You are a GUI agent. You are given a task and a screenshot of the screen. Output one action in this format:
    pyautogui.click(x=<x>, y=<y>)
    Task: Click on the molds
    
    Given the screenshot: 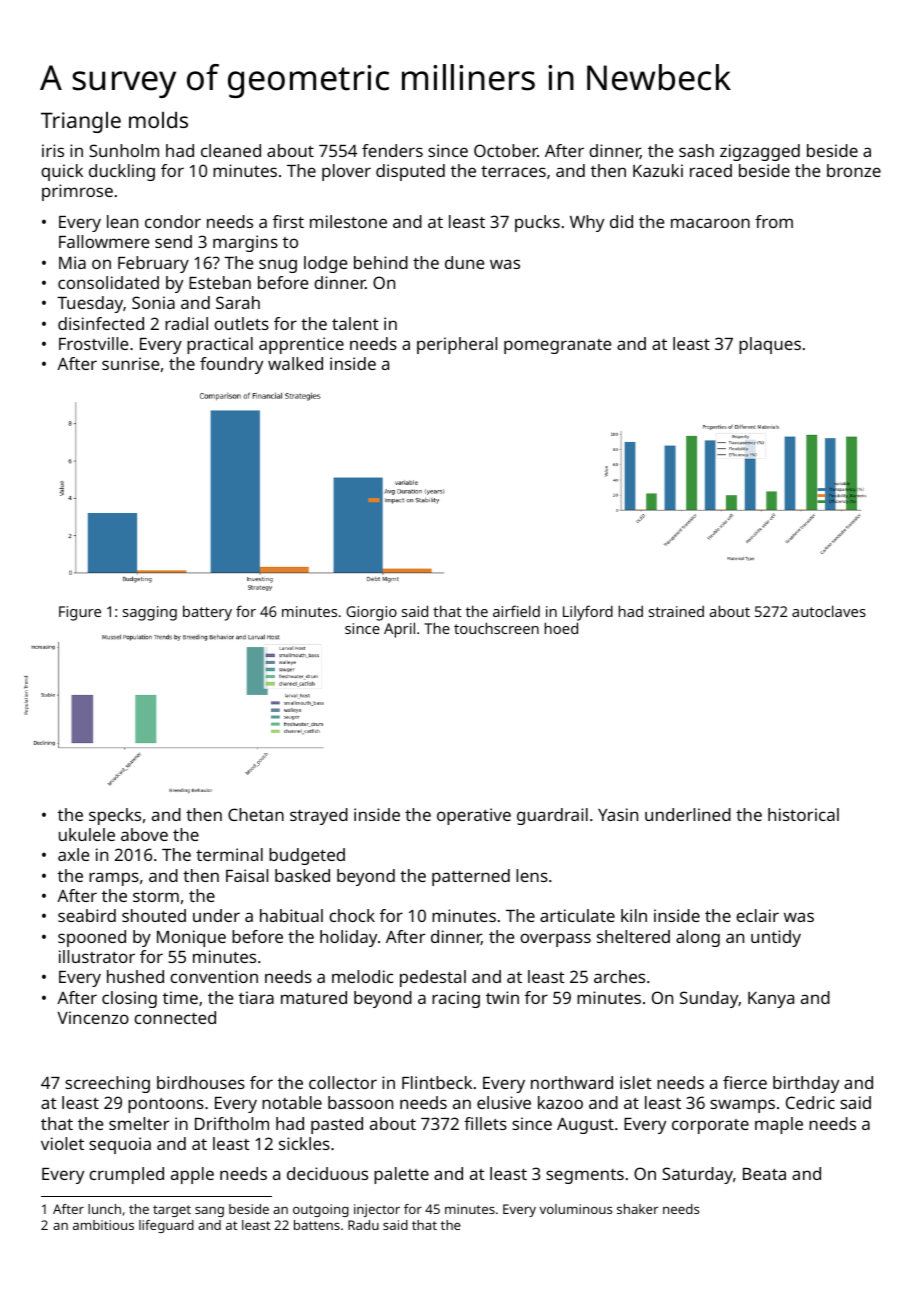 What is the action you would take?
    pyautogui.click(x=158, y=120)
